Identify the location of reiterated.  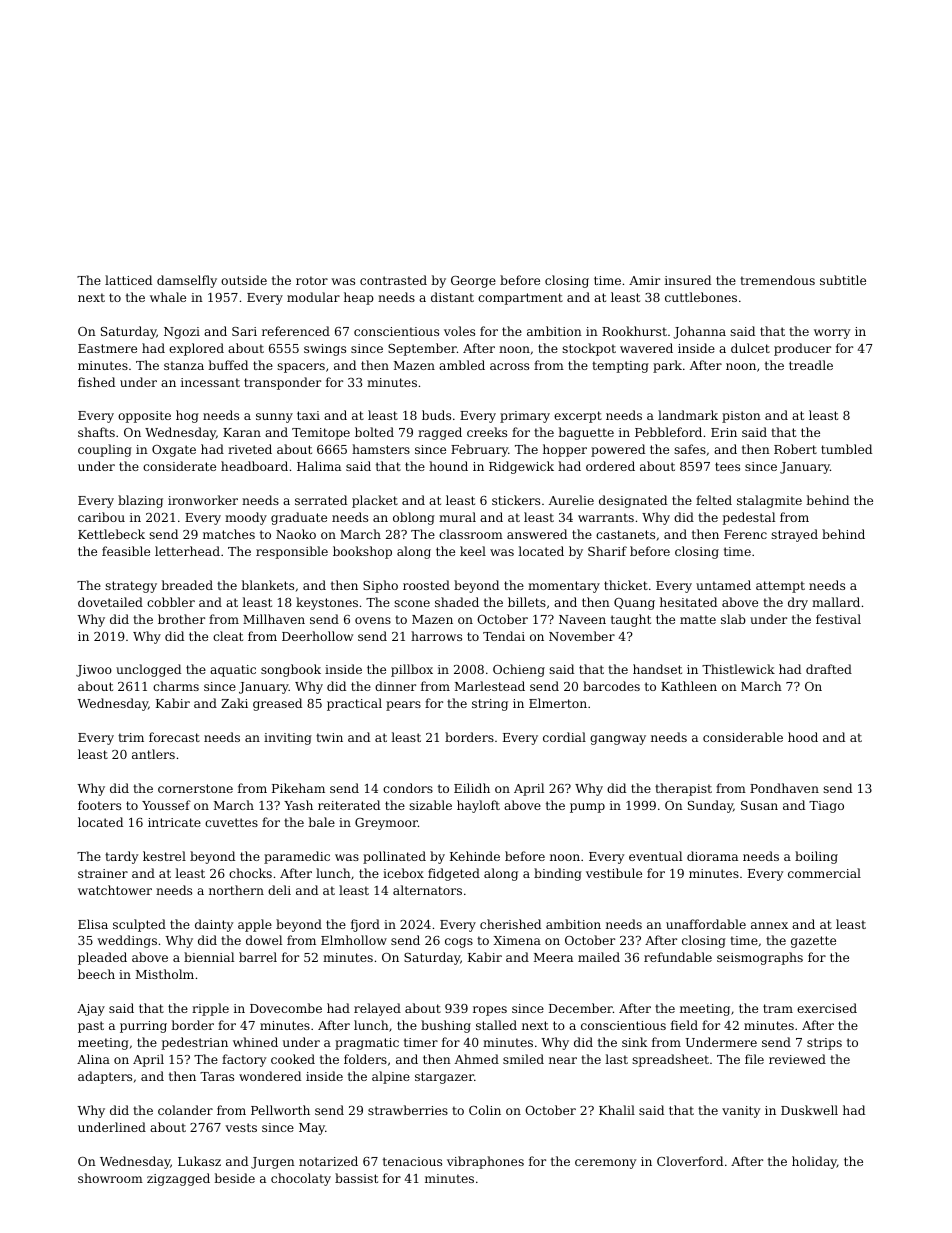
(349, 805).
